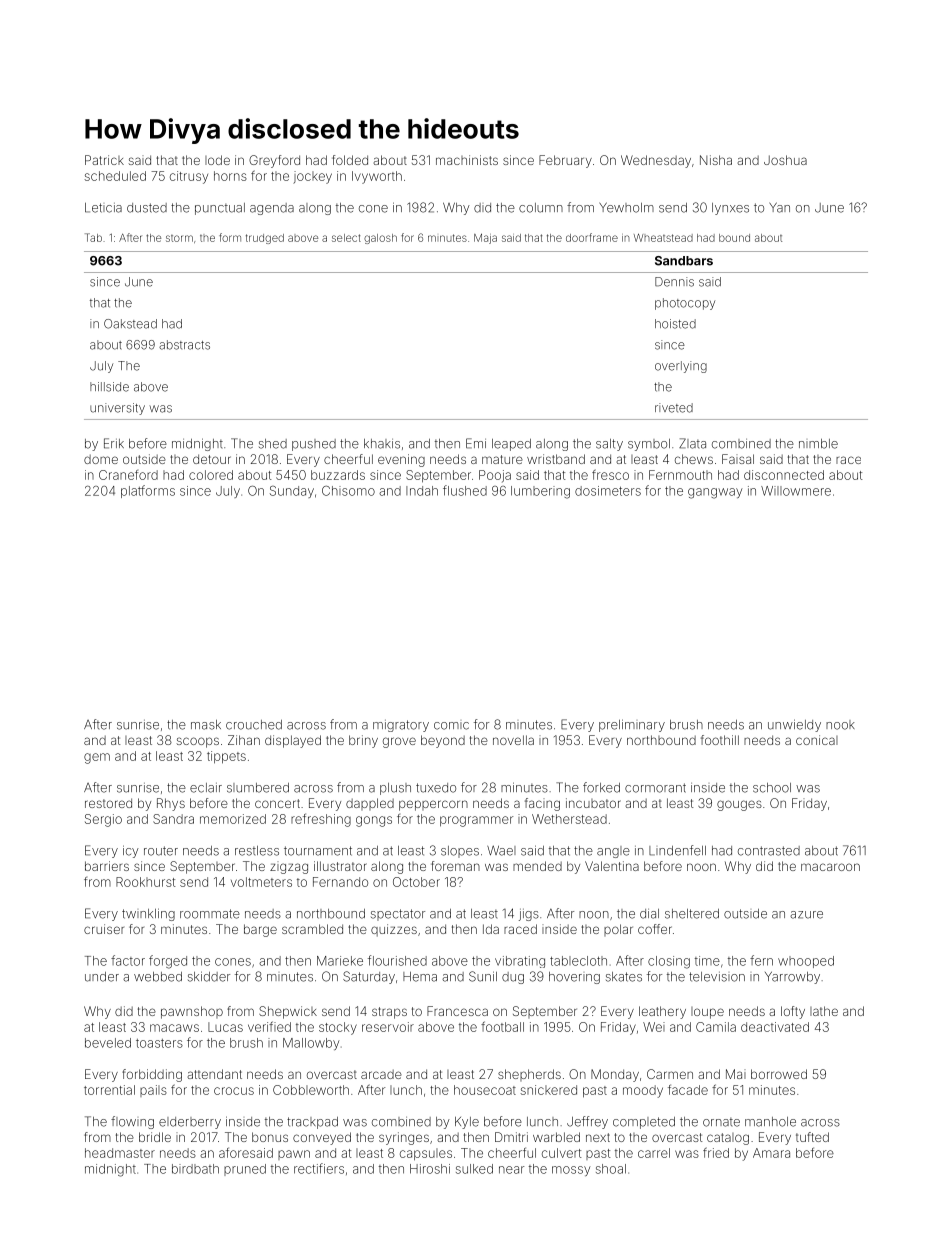  I want to click on Maja, so click(485, 239).
